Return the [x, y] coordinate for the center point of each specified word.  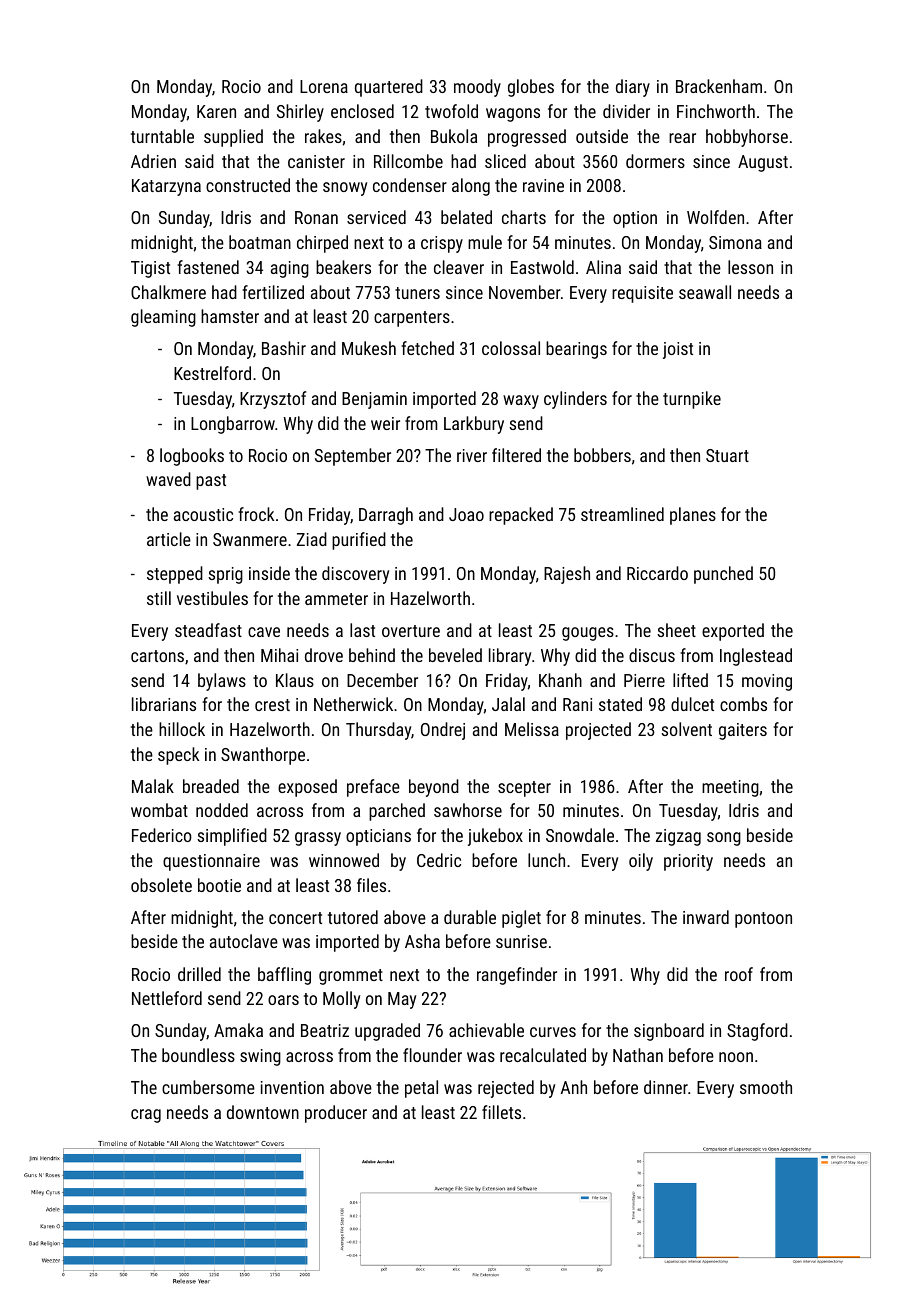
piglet [521, 919]
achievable [486, 1030]
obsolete [161, 885]
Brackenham [719, 86]
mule [485, 242]
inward [706, 917]
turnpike [692, 400]
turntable [162, 136]
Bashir [284, 348]
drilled [199, 974]
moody [477, 88]
